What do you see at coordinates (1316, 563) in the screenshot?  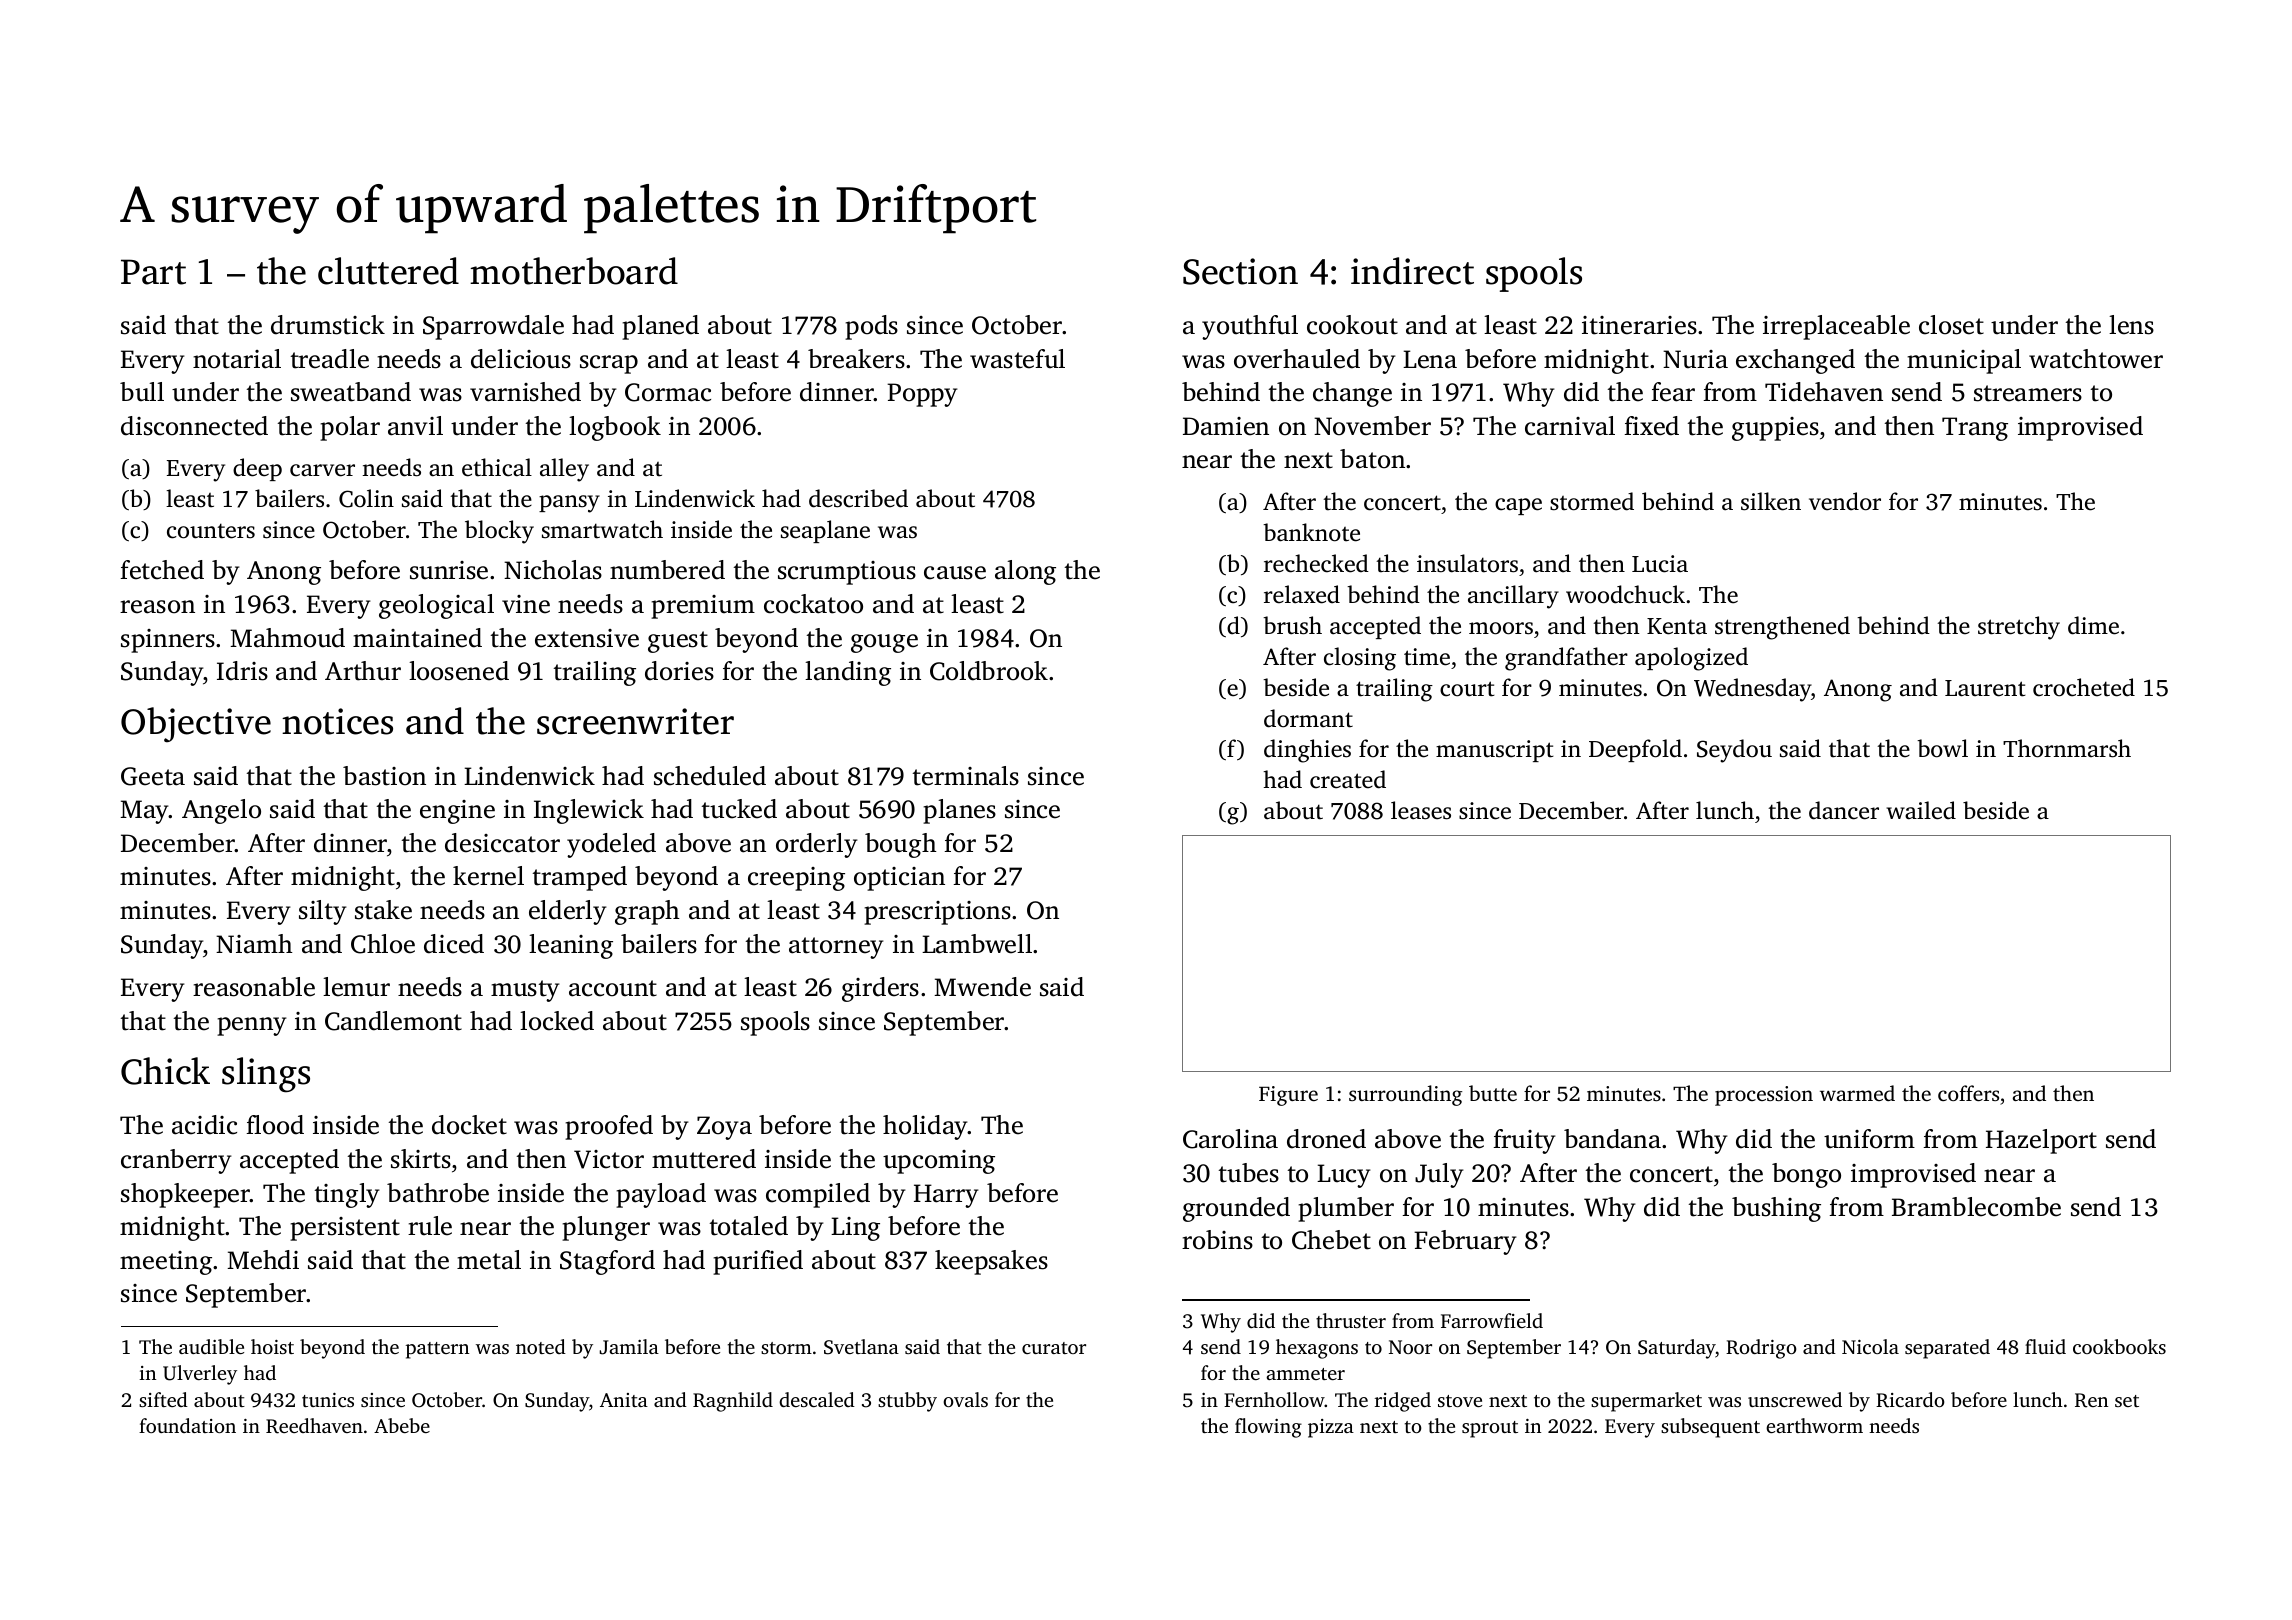 I see `rechecked` at bounding box center [1316, 563].
